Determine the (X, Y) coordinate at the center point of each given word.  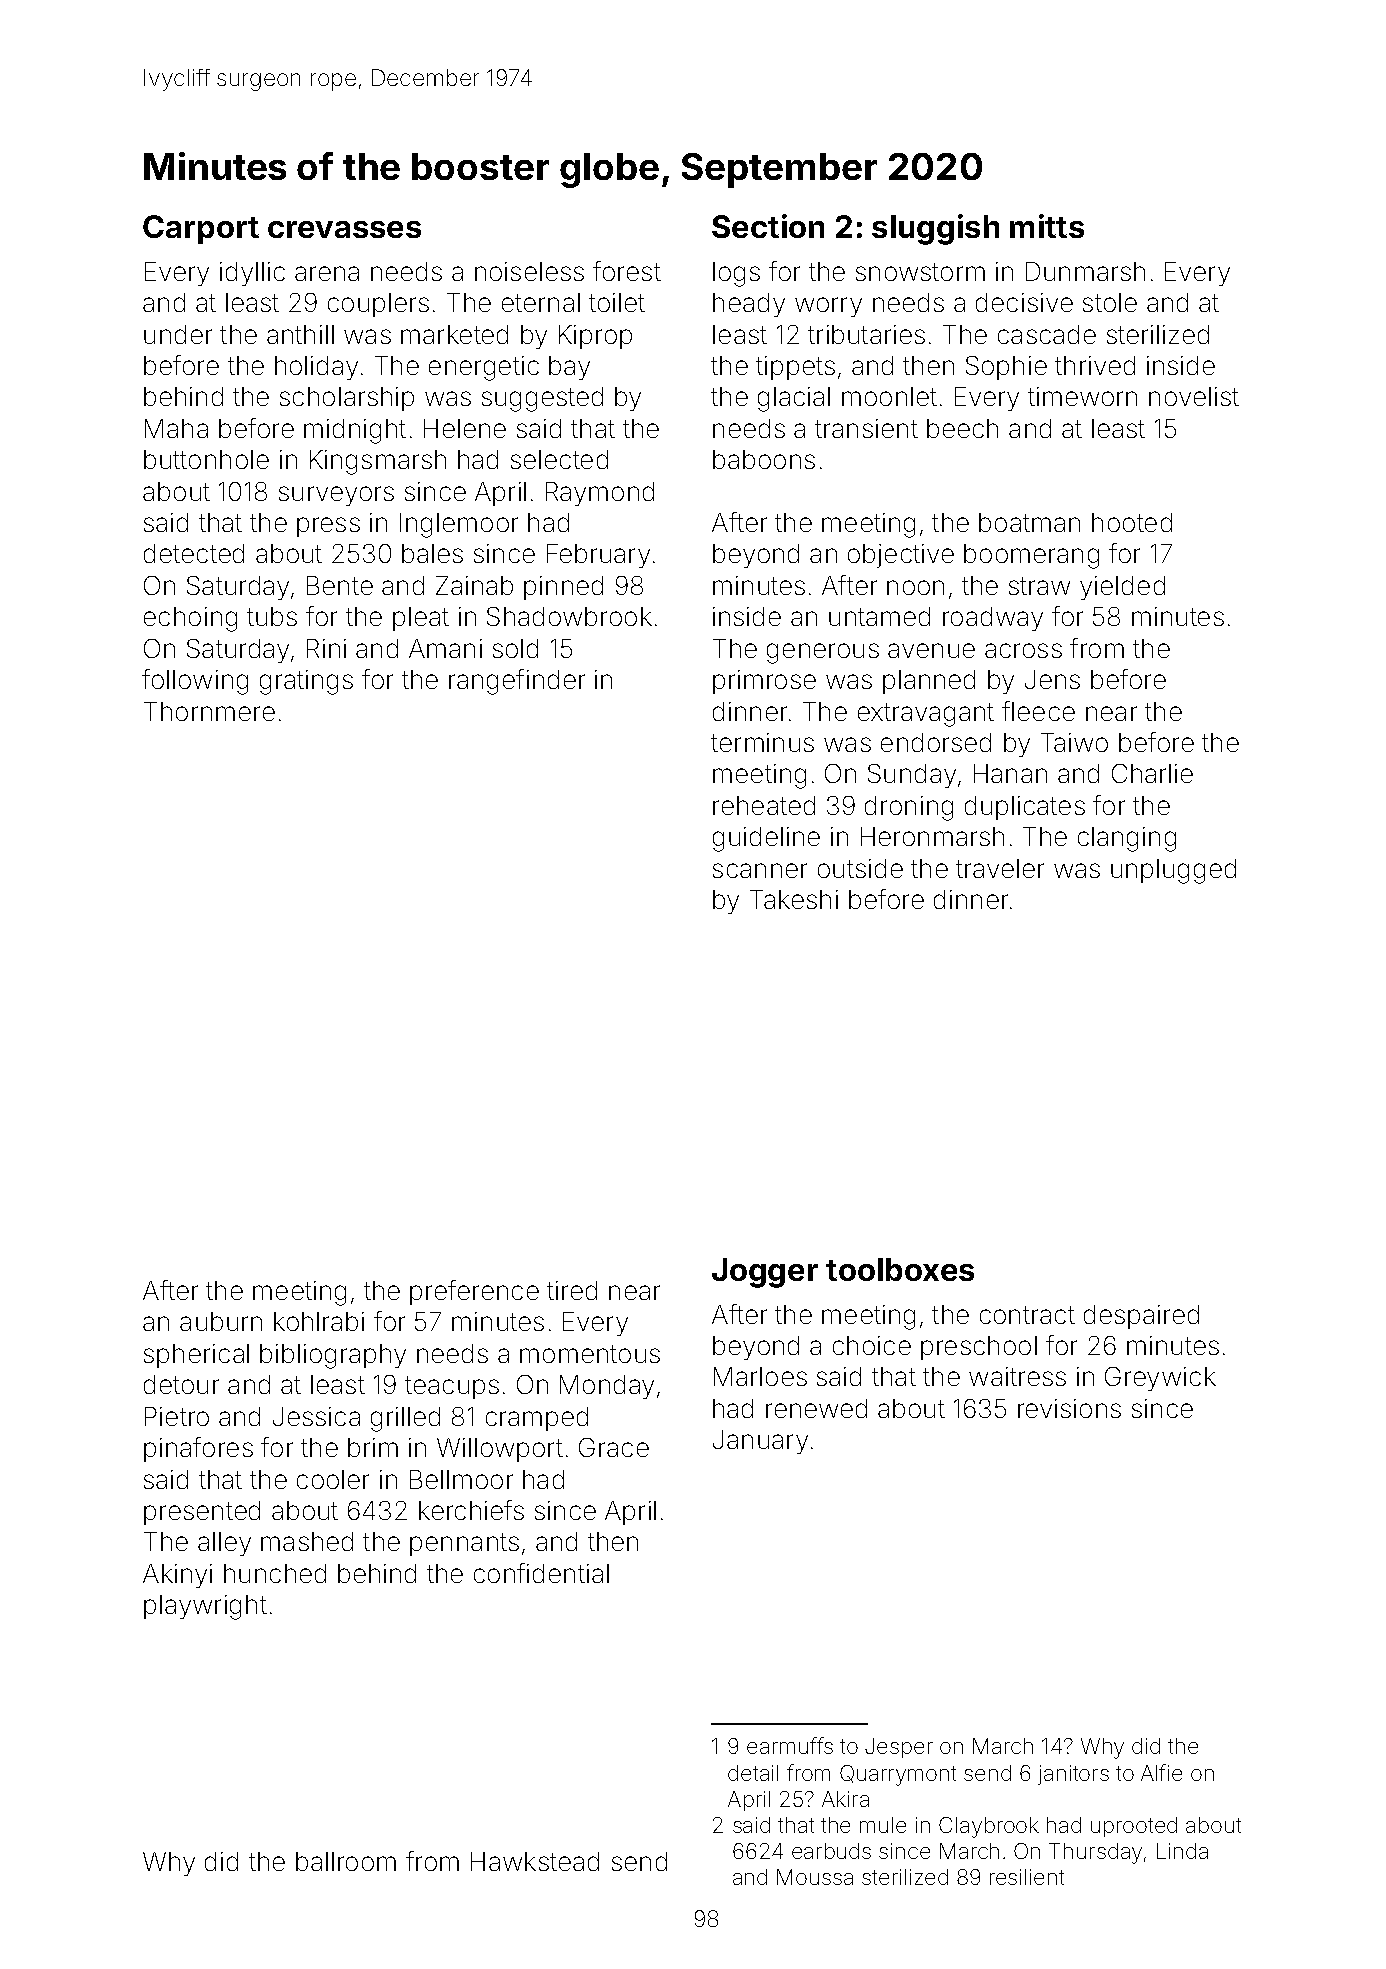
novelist (1194, 396)
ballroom (346, 1861)
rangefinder (517, 682)
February (598, 556)
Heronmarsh (932, 836)
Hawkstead (535, 1861)
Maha (176, 428)
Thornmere (209, 711)
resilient (1027, 1877)
